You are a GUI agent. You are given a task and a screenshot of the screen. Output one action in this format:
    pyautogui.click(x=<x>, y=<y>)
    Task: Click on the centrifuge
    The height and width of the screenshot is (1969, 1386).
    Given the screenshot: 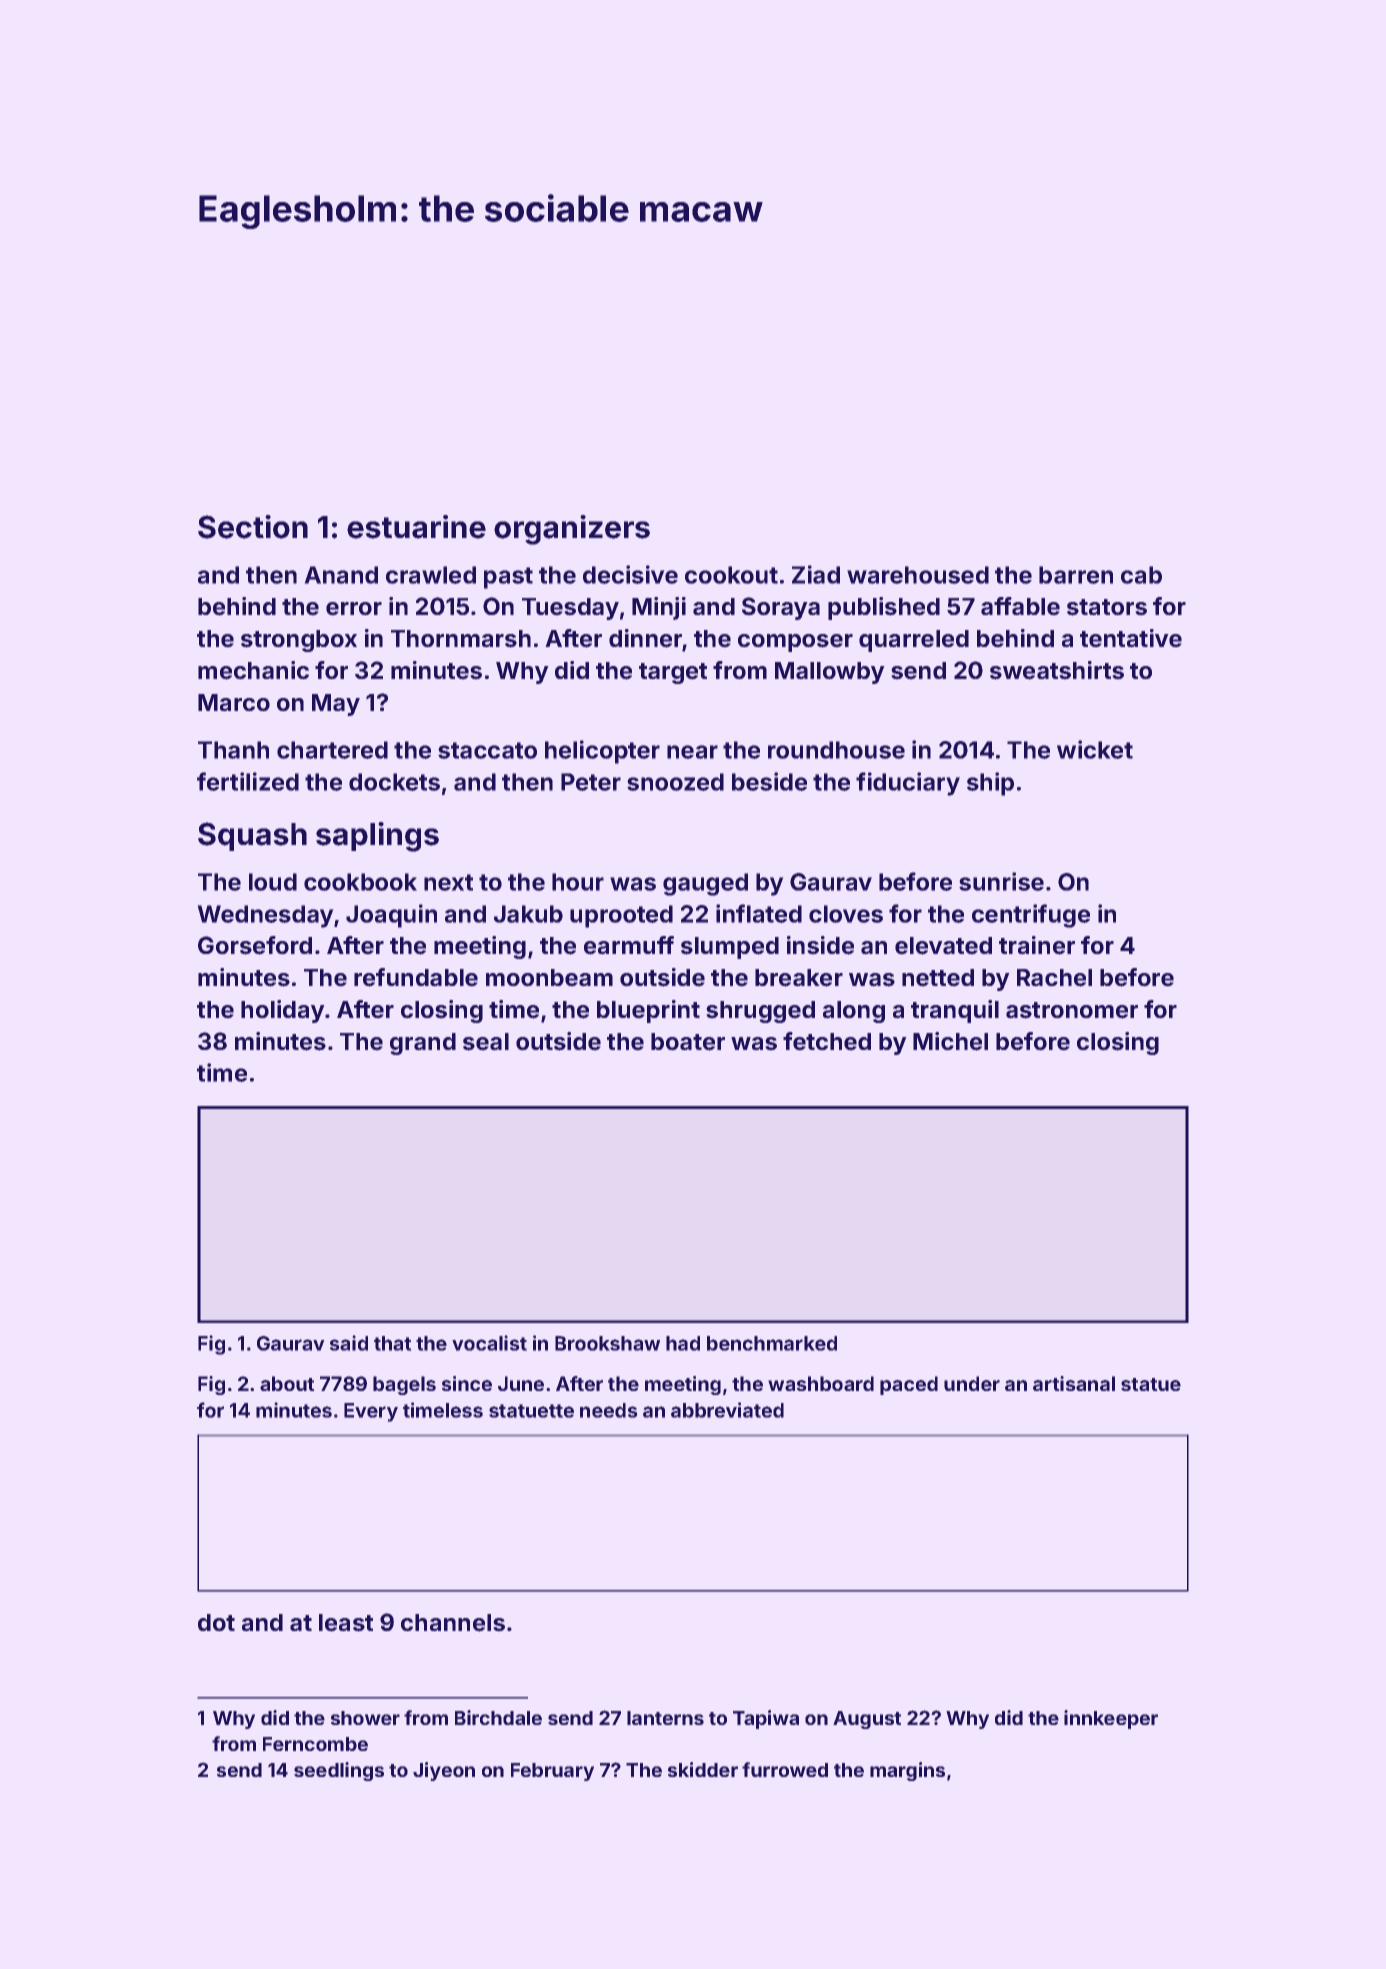 What is the action you would take?
    pyautogui.click(x=1031, y=916)
